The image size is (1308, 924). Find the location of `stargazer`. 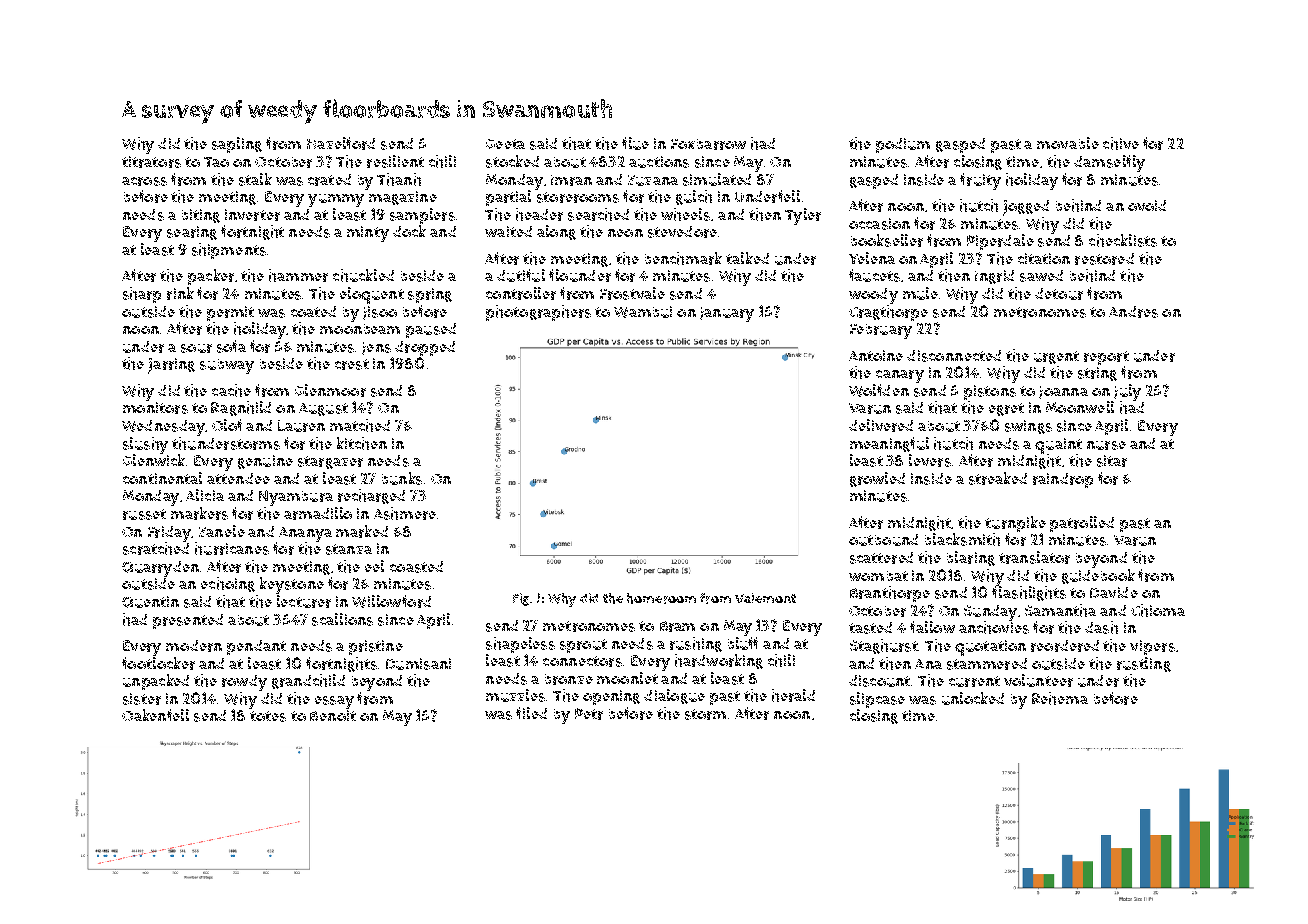

stargazer is located at coordinates (330, 462).
